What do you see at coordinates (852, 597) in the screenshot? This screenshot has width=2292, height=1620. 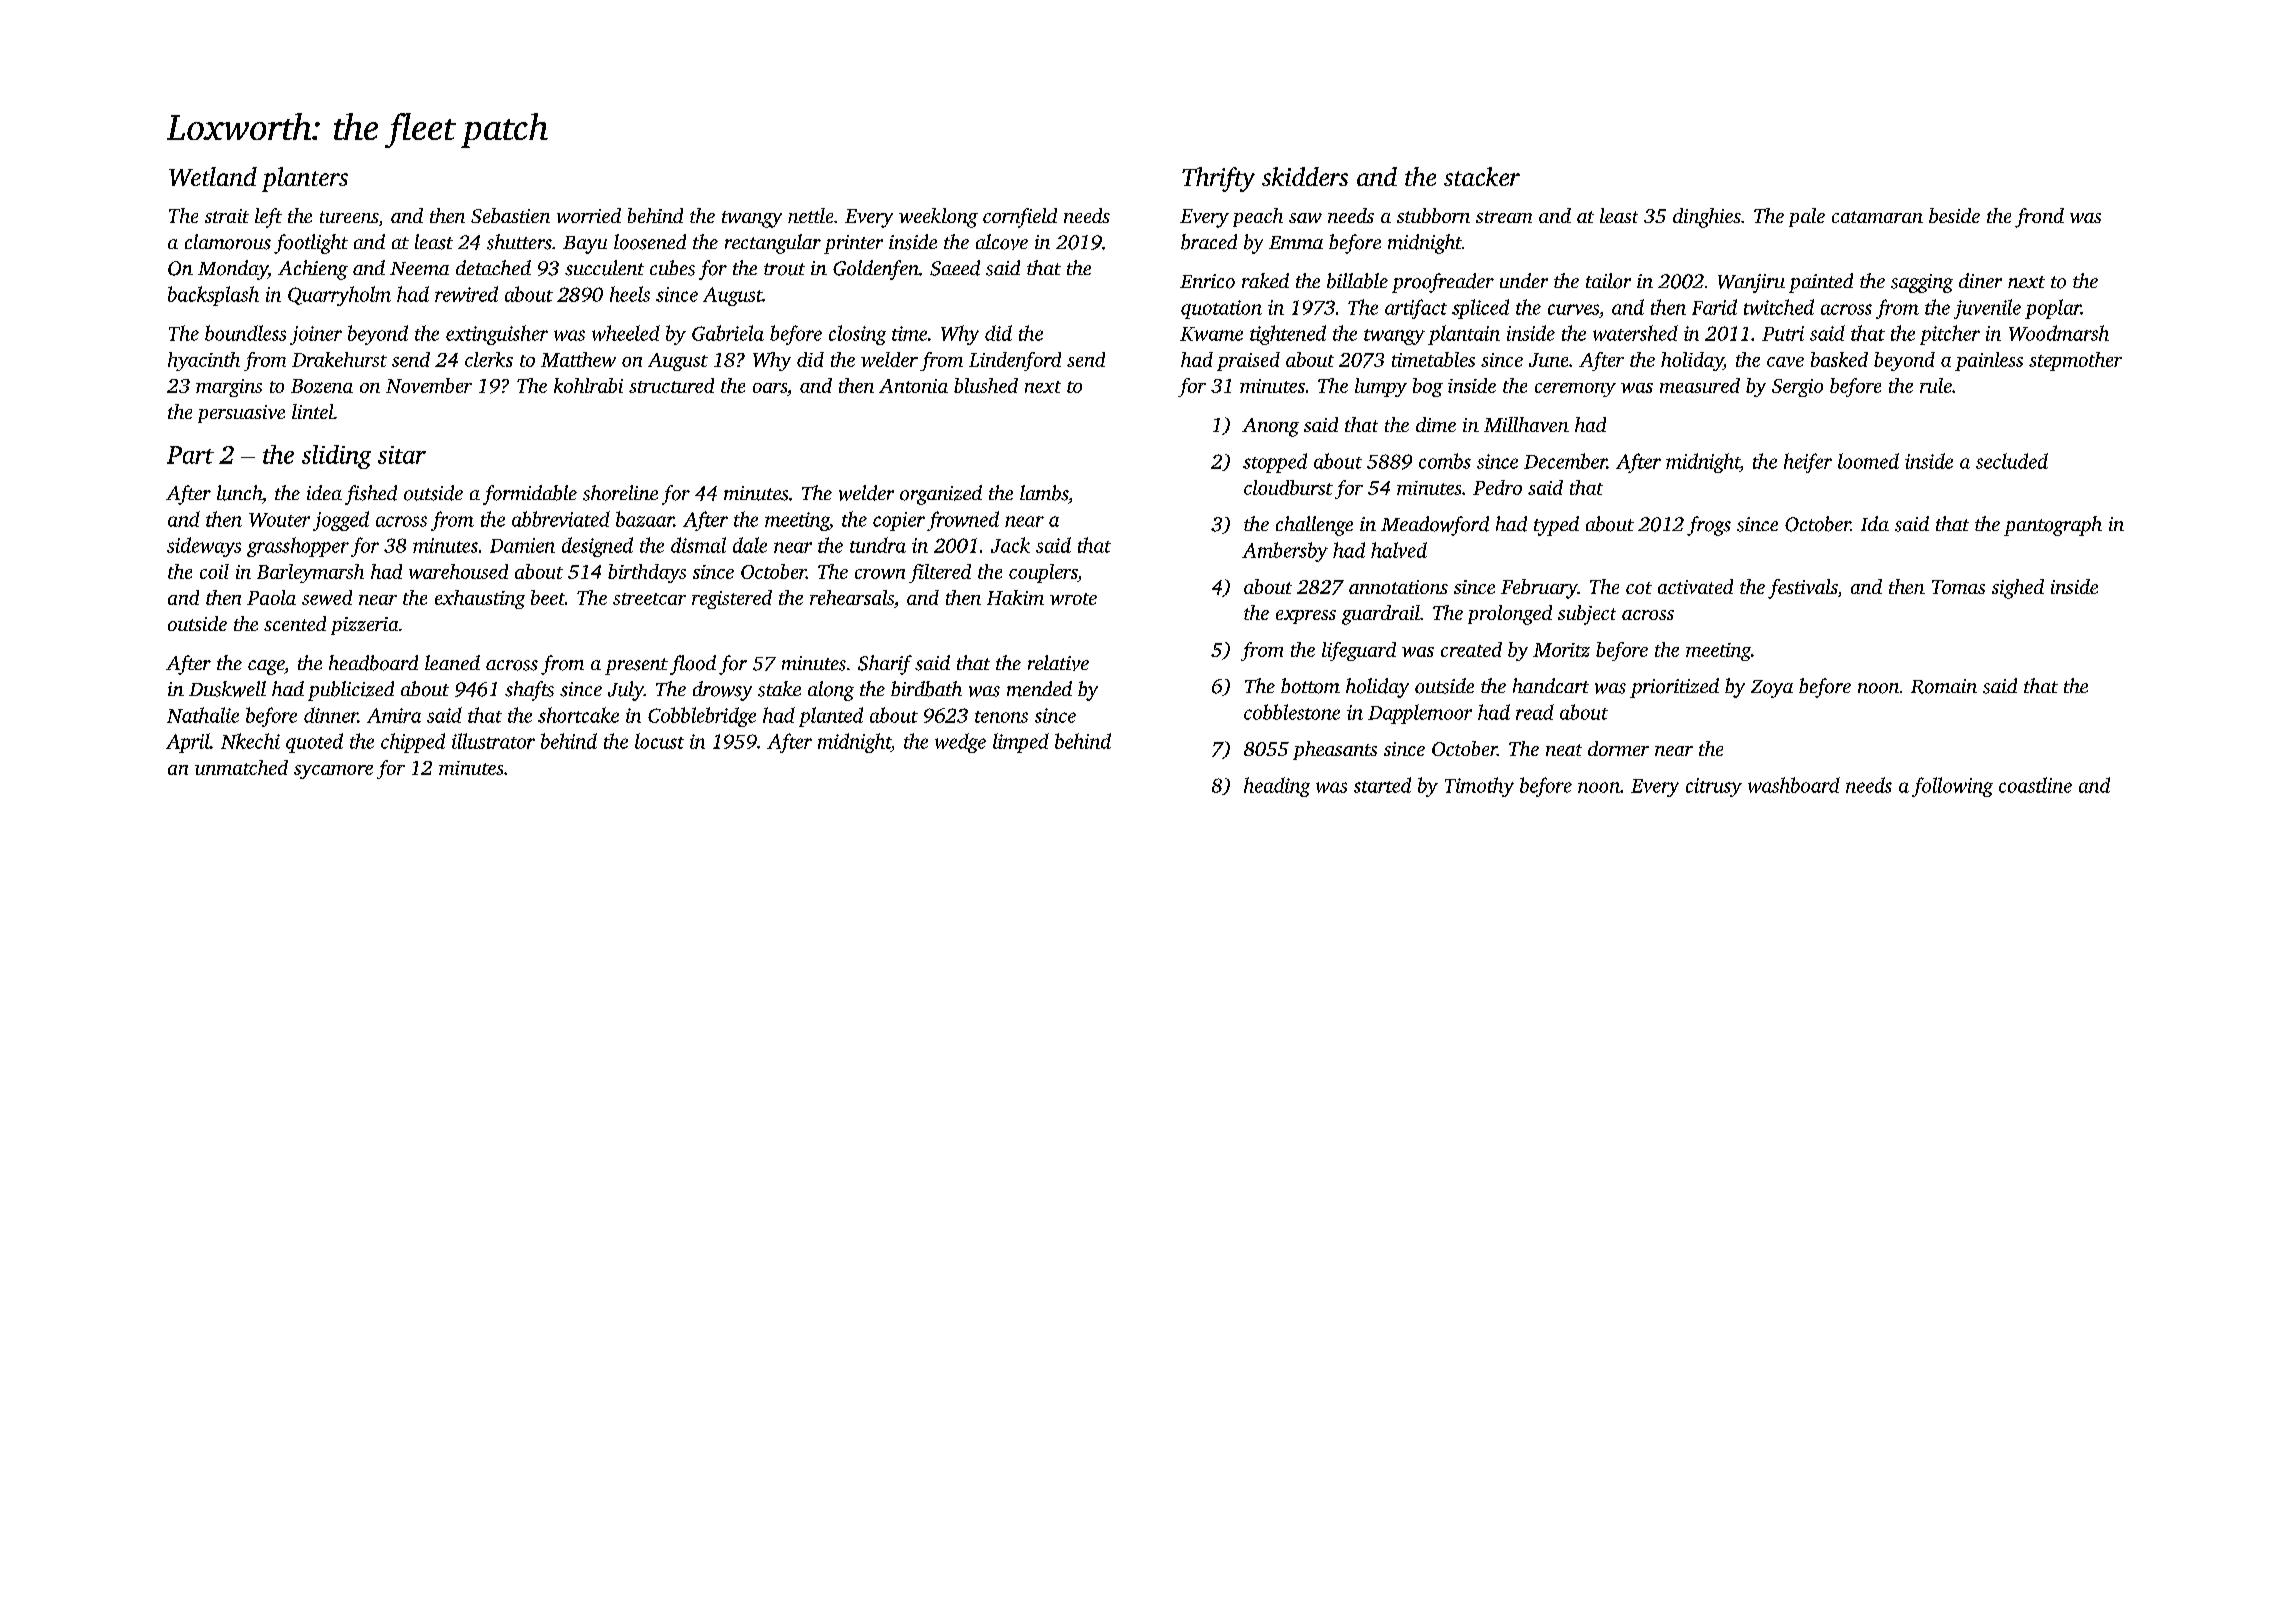 I see `rehearsals` at bounding box center [852, 597].
